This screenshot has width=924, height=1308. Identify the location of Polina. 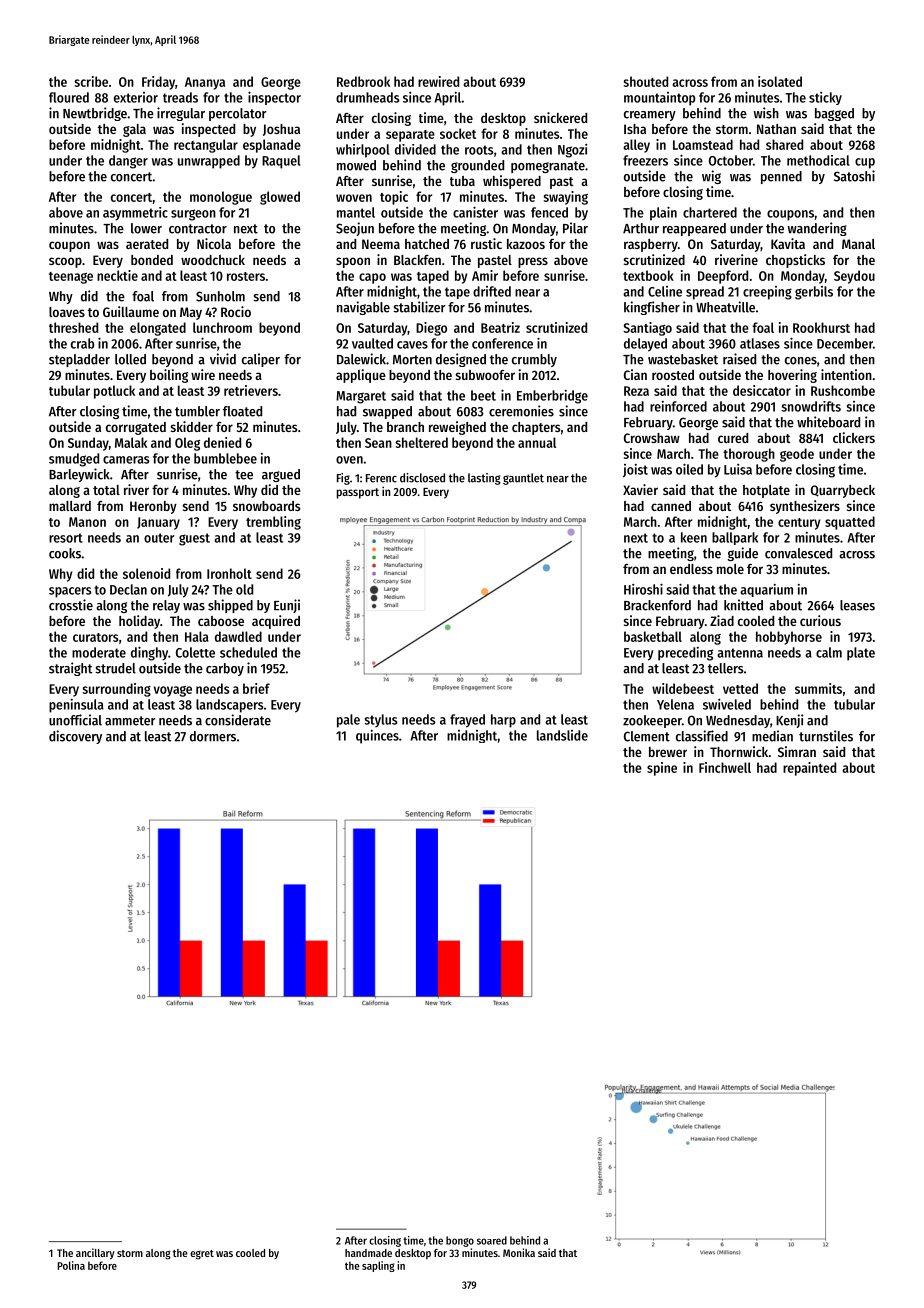
(71, 1265).
